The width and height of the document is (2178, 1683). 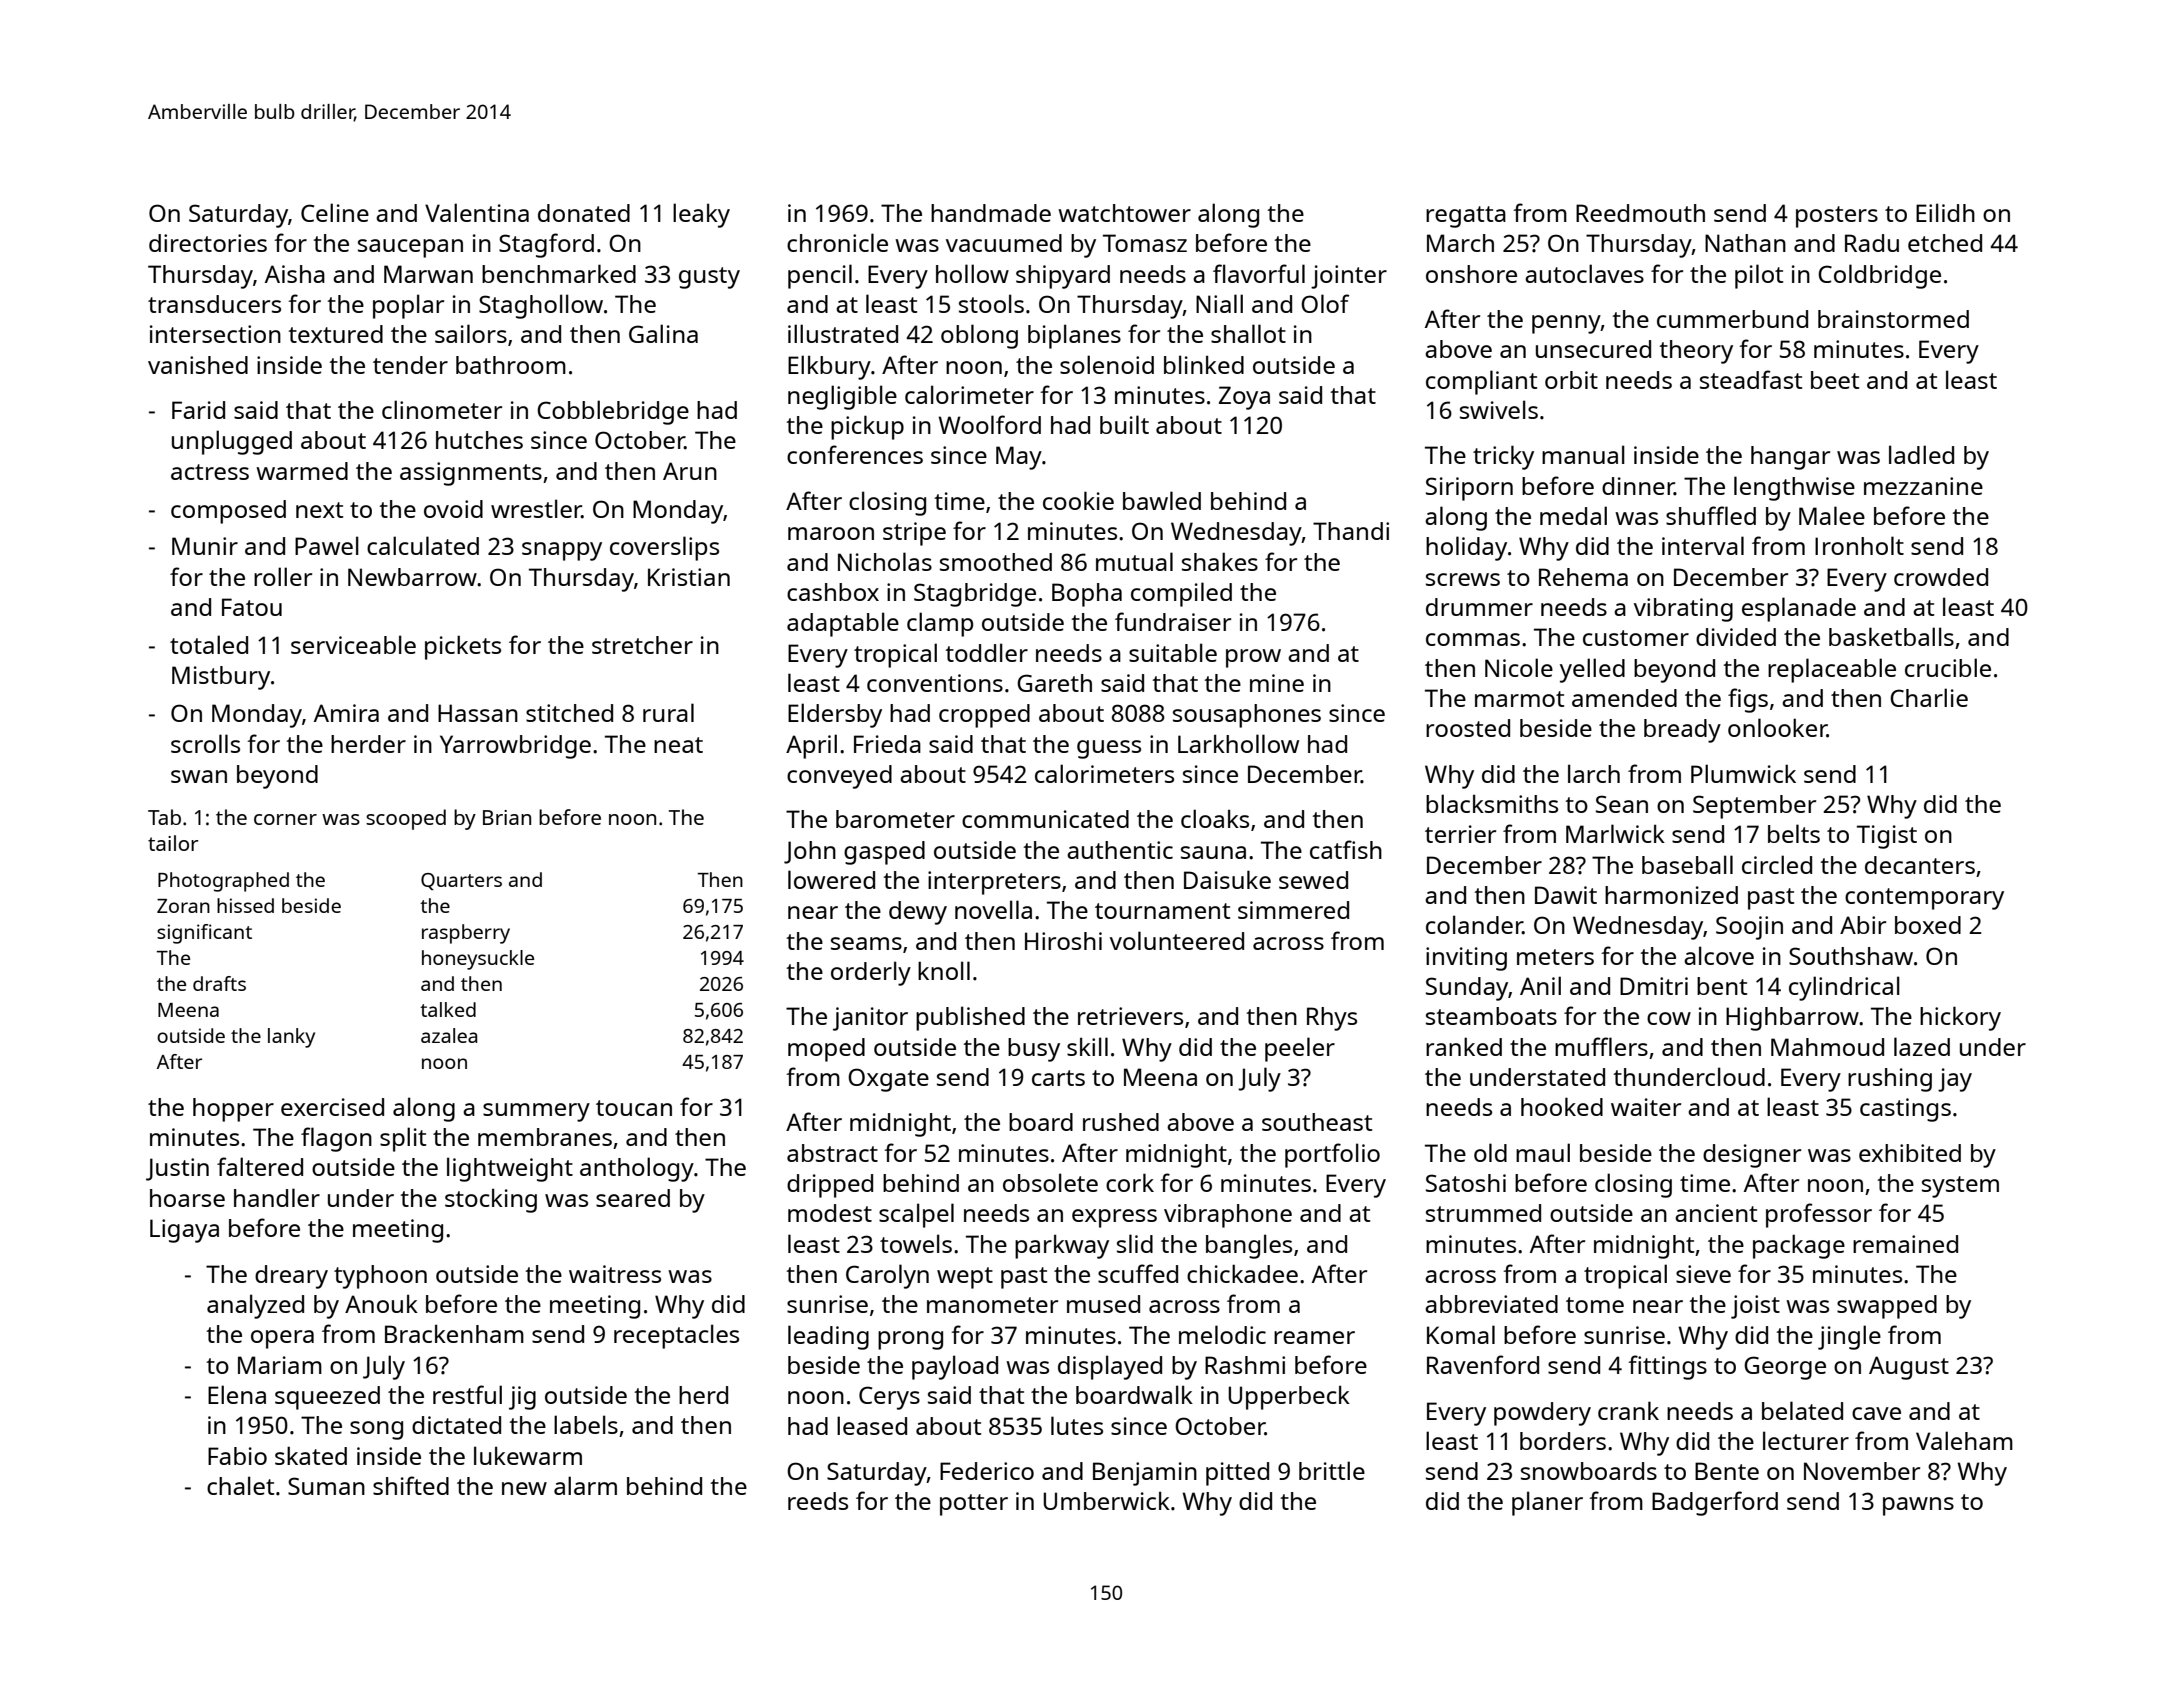 What do you see at coordinates (1752, 1156) in the document?
I see `designer` at bounding box center [1752, 1156].
